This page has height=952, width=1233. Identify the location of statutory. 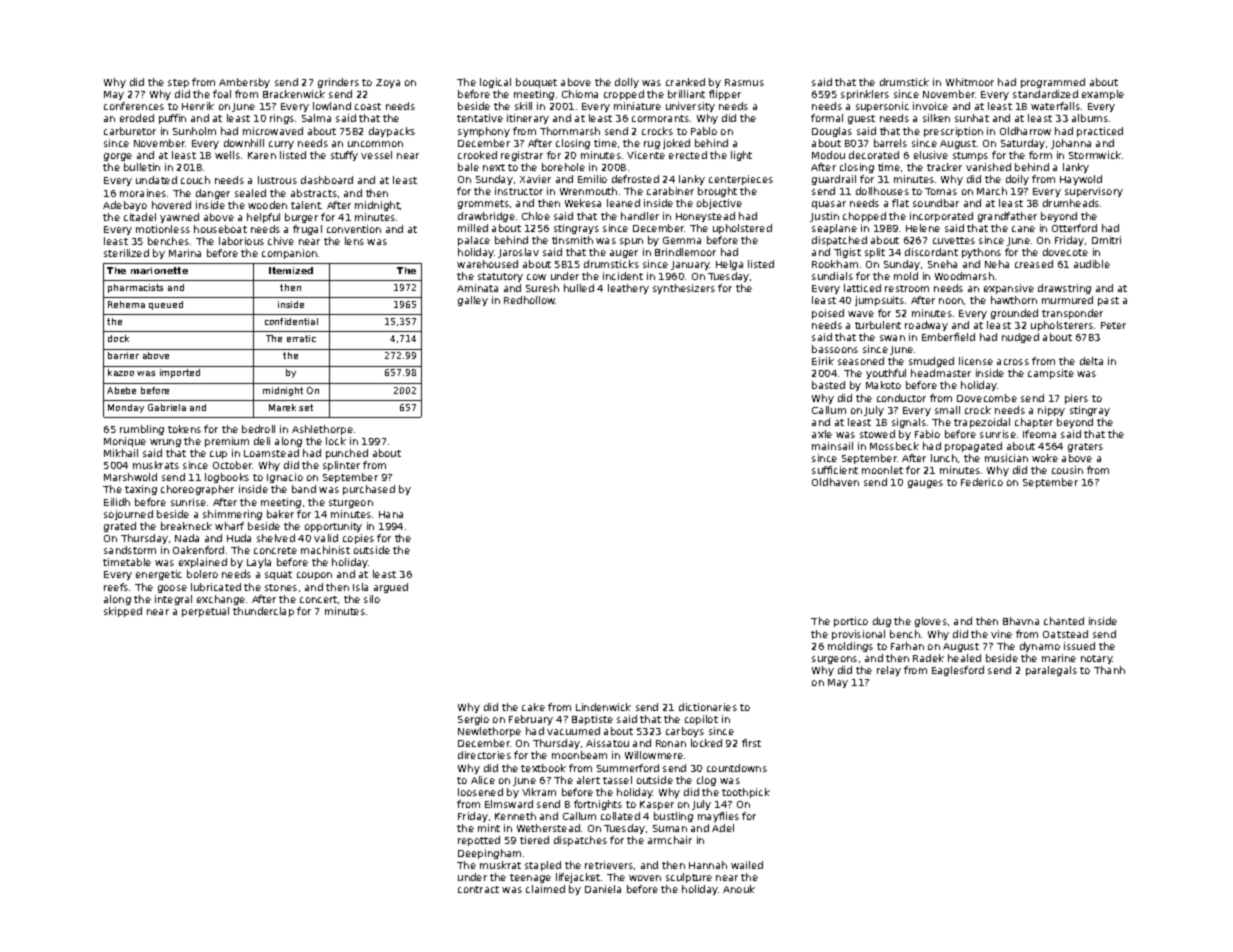
(500, 277).
